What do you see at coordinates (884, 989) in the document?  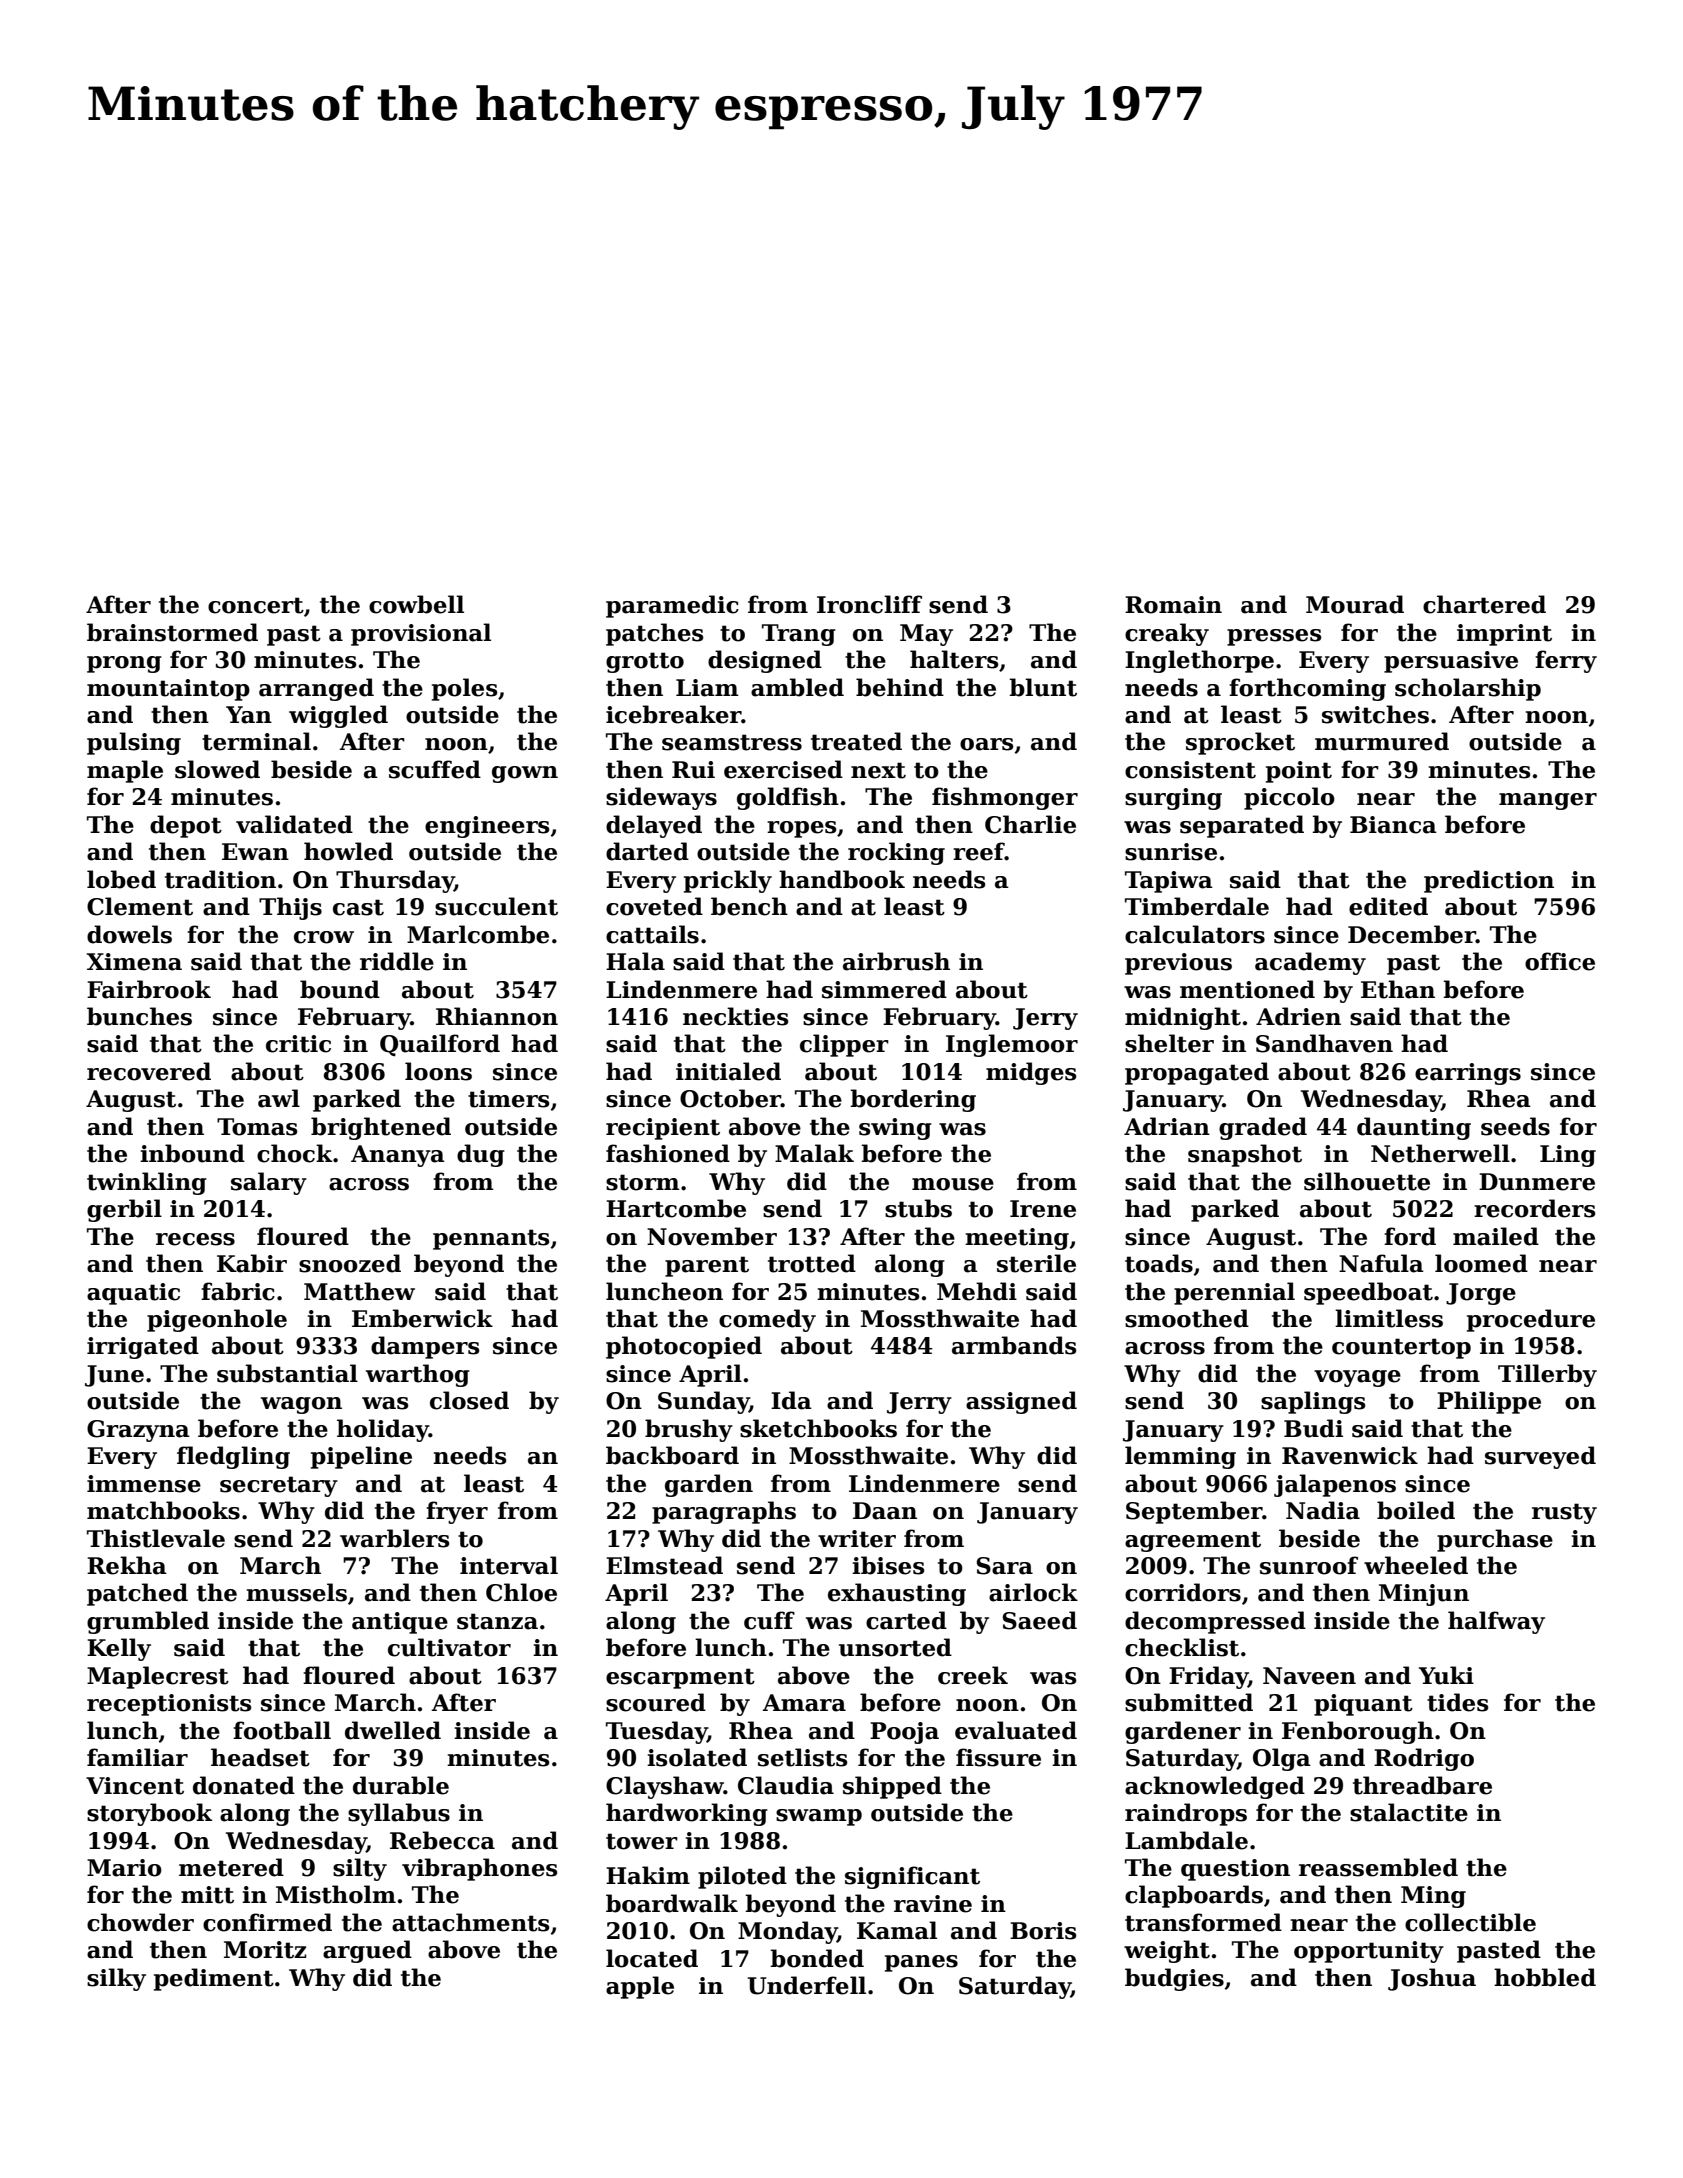 I see `simmered` at bounding box center [884, 989].
